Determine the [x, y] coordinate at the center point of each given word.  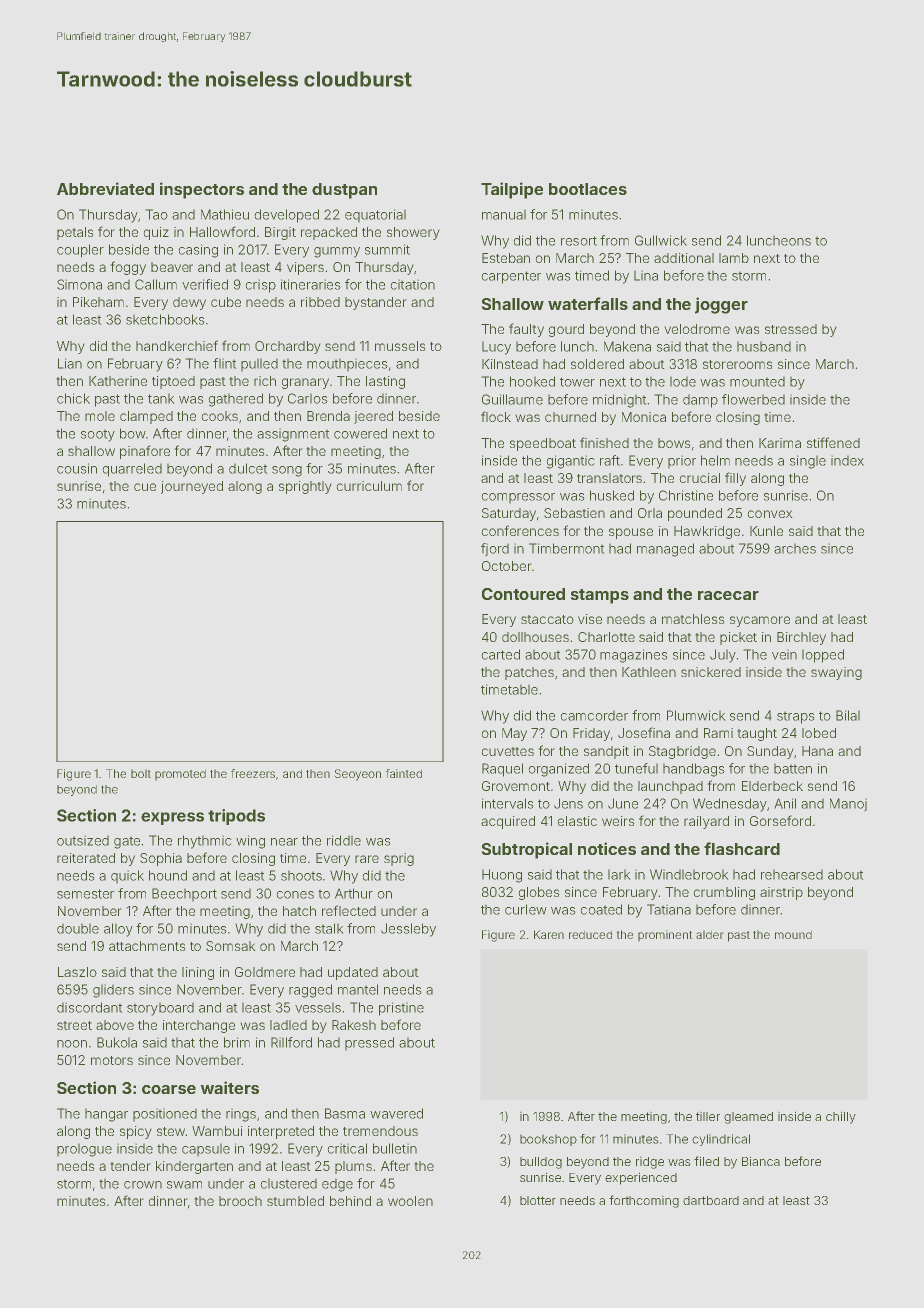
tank [161, 399]
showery [413, 233]
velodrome [697, 329]
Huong [502, 876]
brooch [240, 1201]
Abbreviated [105, 188]
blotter [538, 1200]
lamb [734, 258]
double [78, 929]
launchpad [670, 787]
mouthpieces [347, 365]
